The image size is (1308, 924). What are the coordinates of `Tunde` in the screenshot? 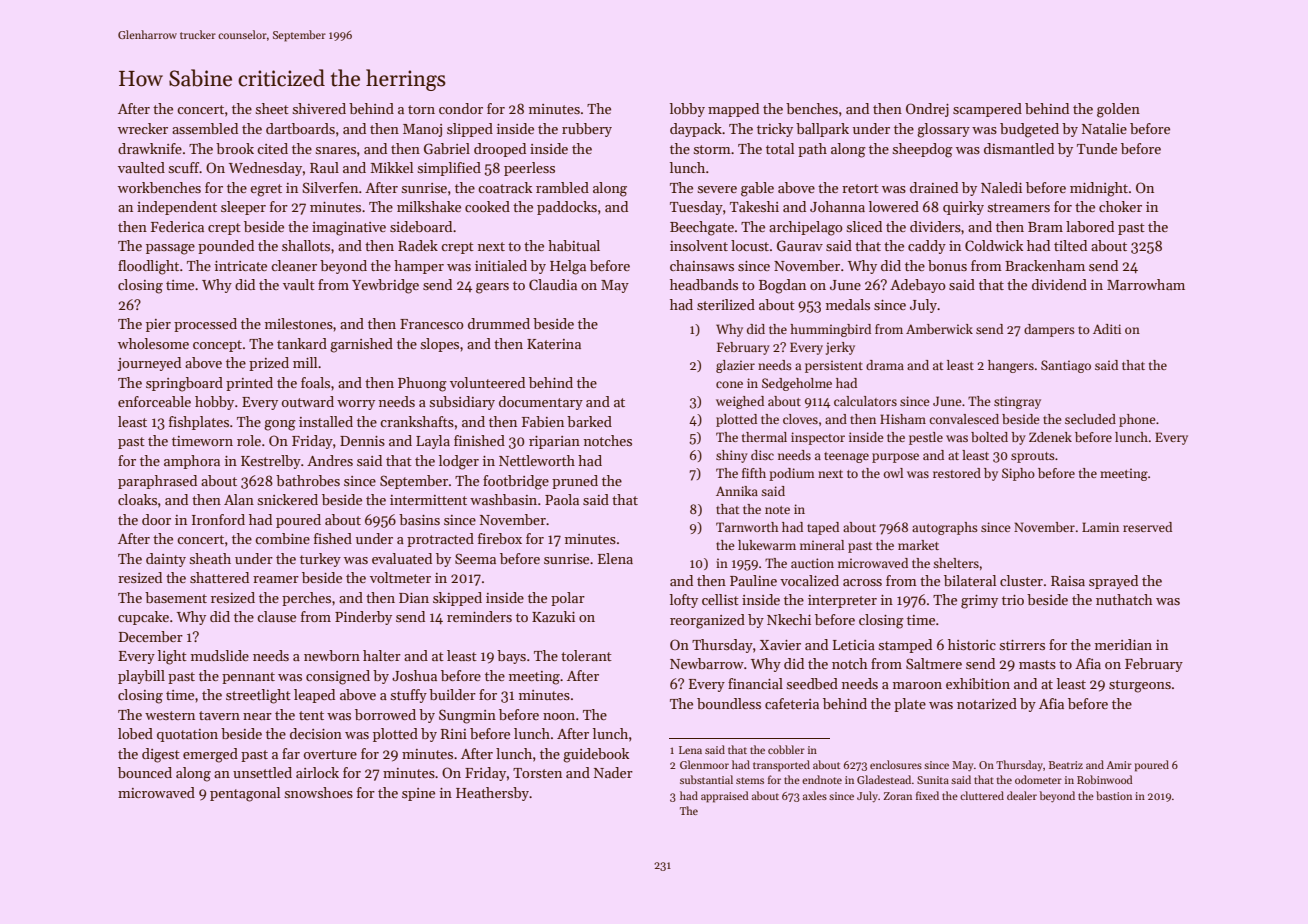 It's located at (1097, 148).
